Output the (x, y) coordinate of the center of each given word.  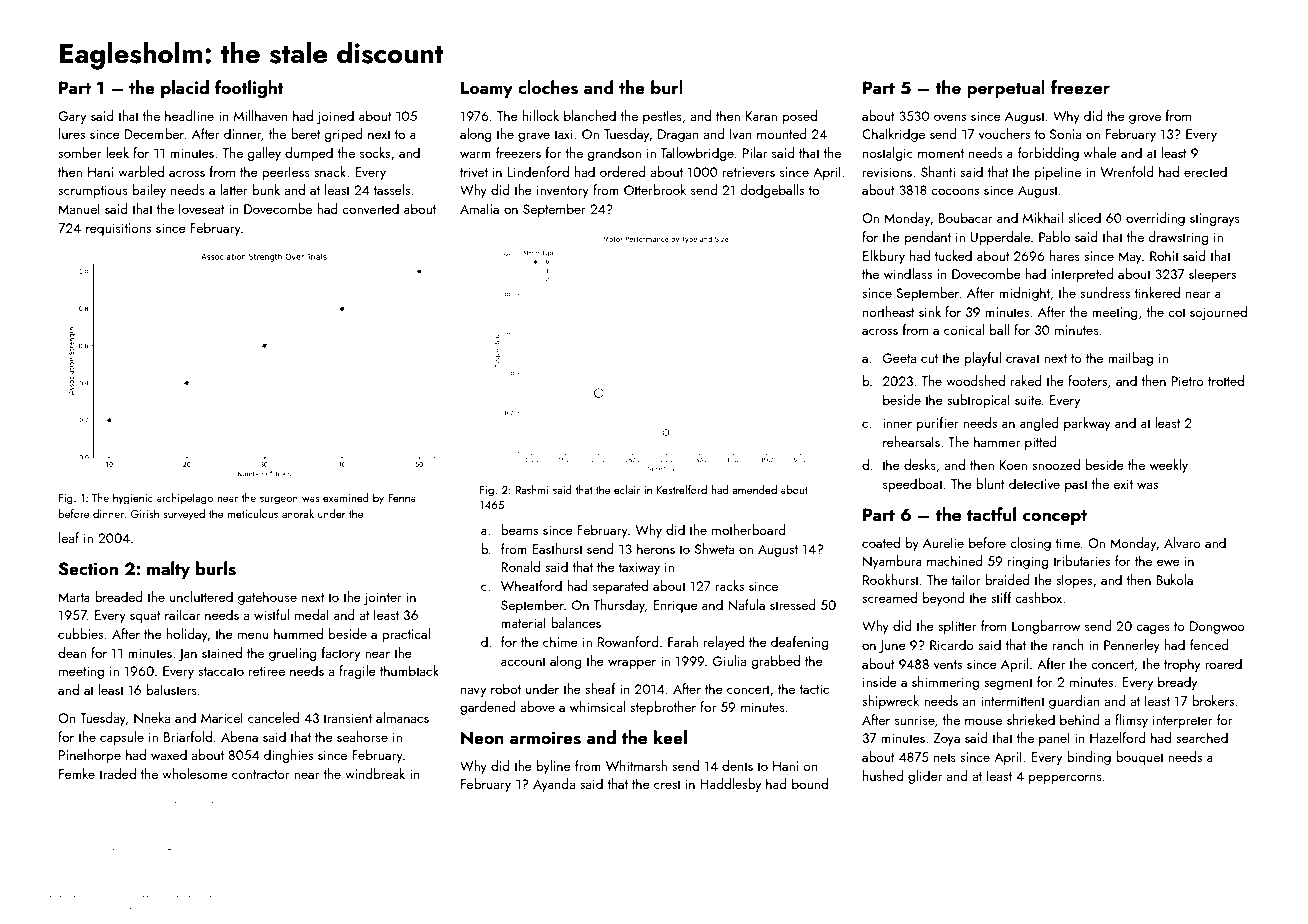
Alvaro (1182, 542)
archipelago (185, 499)
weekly (1169, 466)
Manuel (79, 208)
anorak (298, 513)
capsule (122, 738)
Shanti (938, 171)
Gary (72, 117)
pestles (662, 117)
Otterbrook (655, 189)
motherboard (749, 529)
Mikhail (1043, 217)
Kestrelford (682, 489)
